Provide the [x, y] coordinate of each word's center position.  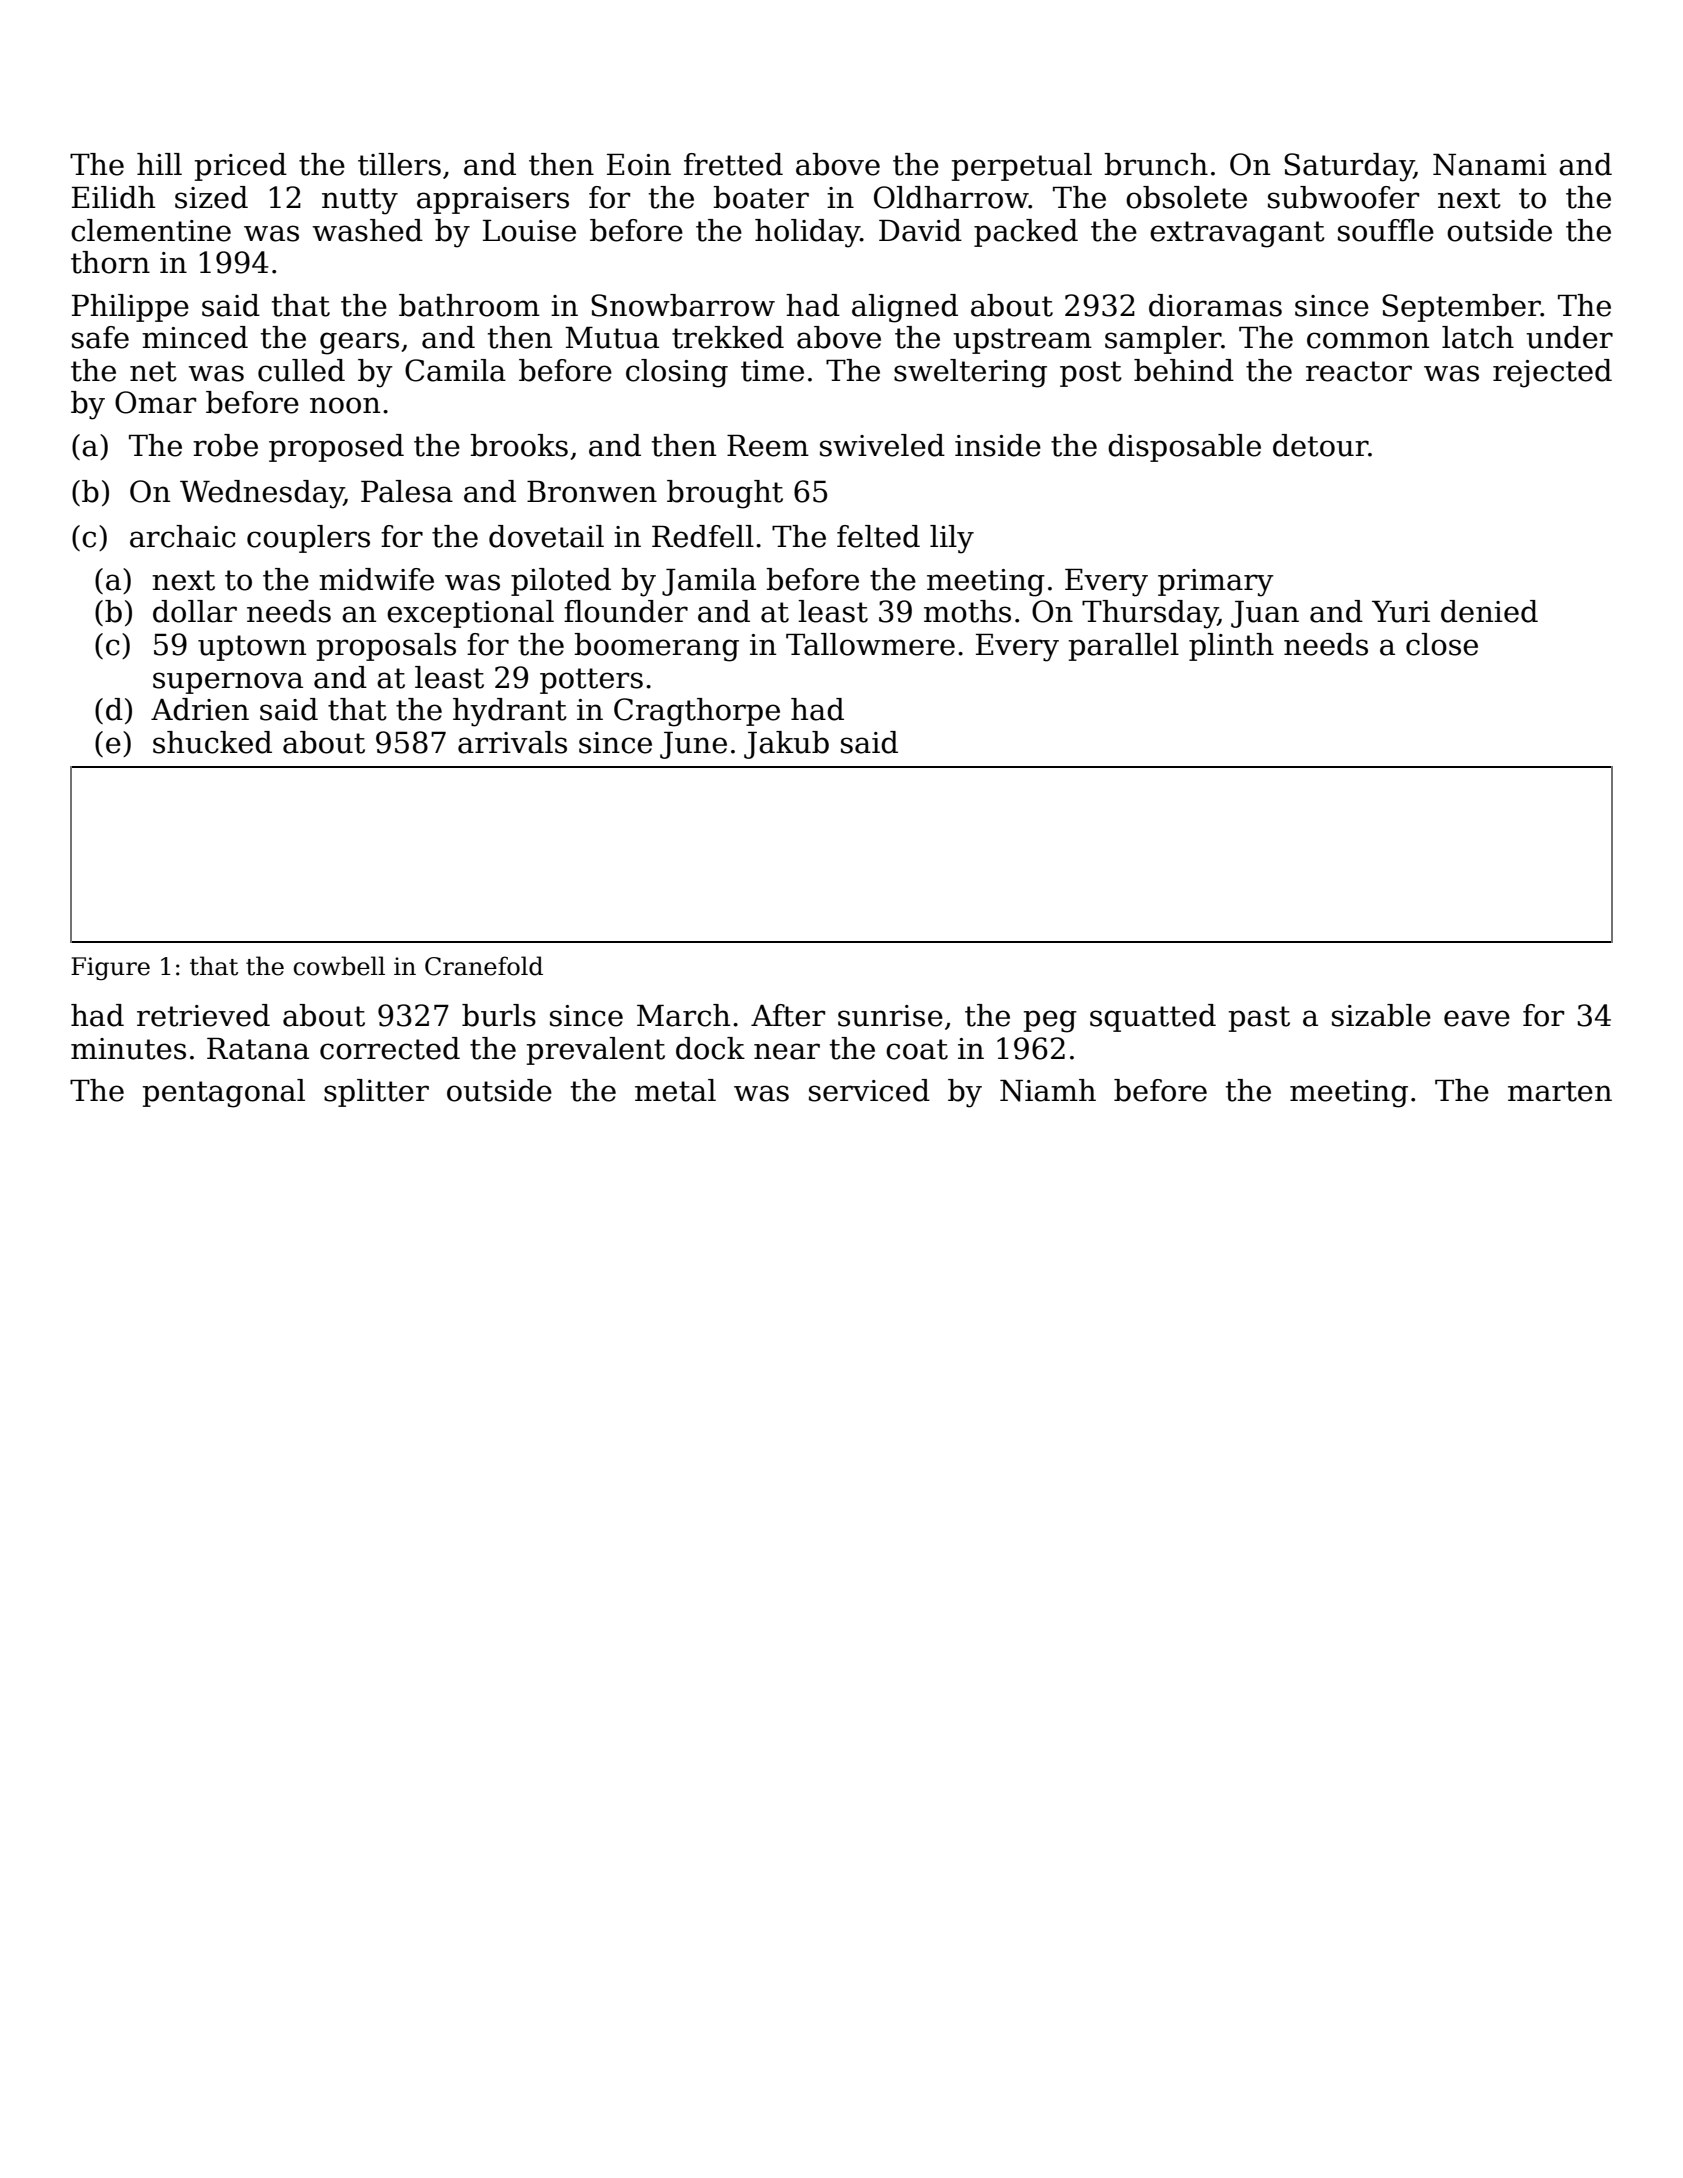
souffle [1386, 230]
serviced [869, 1090]
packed [1026, 233]
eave [1477, 1018]
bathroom [469, 305]
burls [499, 1015]
